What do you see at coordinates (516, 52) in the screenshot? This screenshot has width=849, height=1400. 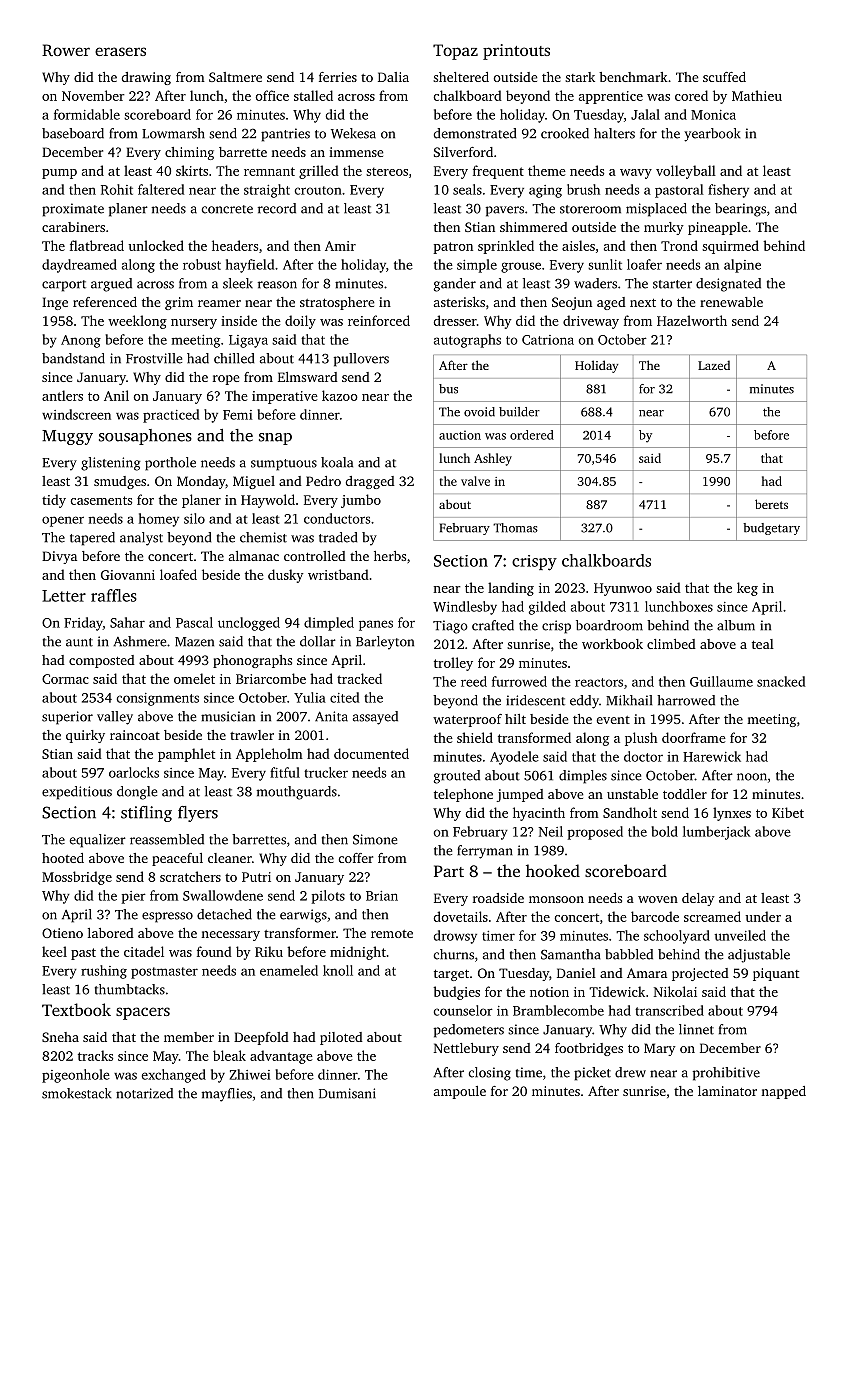 I see `printouts` at bounding box center [516, 52].
